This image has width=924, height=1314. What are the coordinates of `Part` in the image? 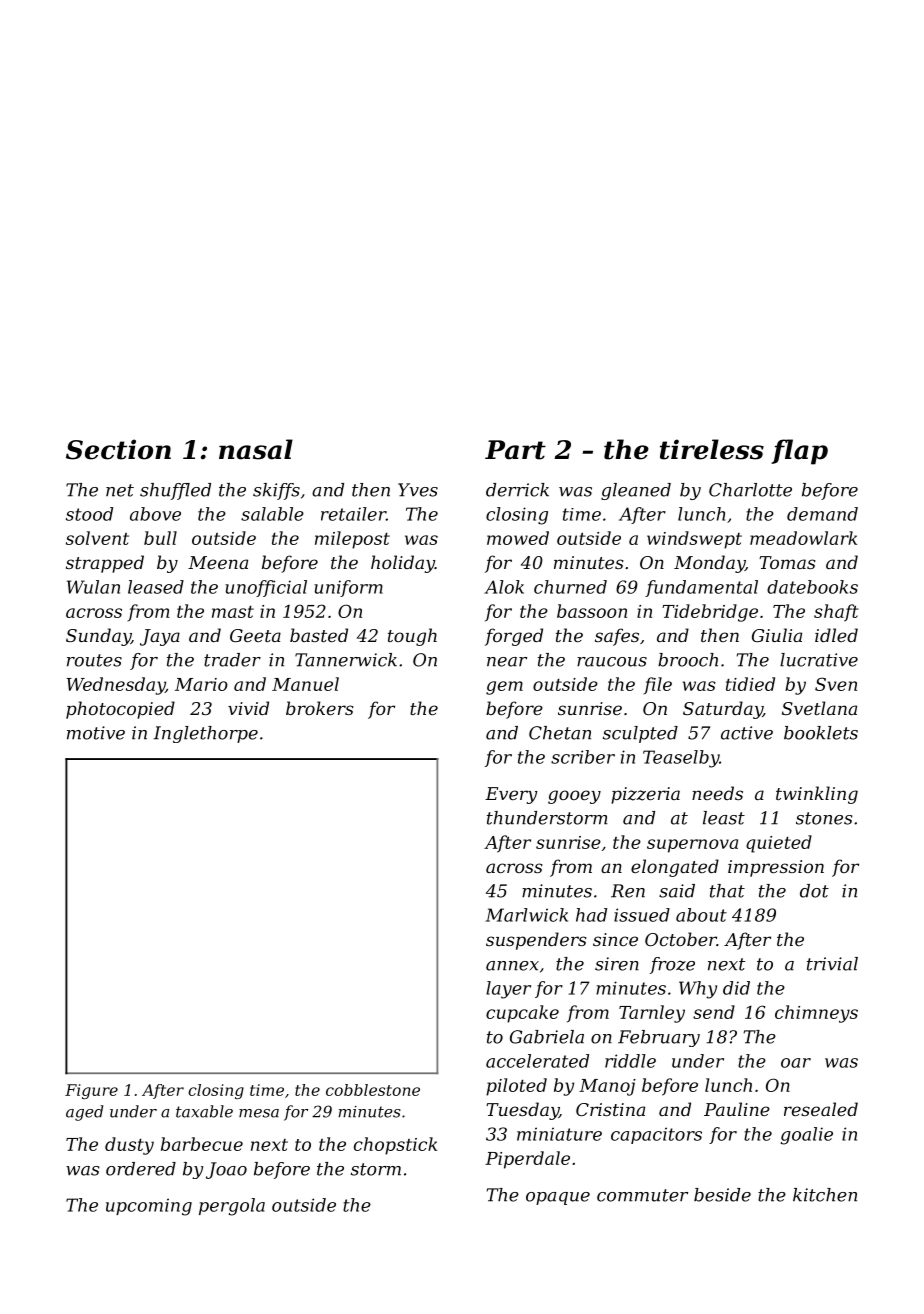 It's located at (515, 450).
